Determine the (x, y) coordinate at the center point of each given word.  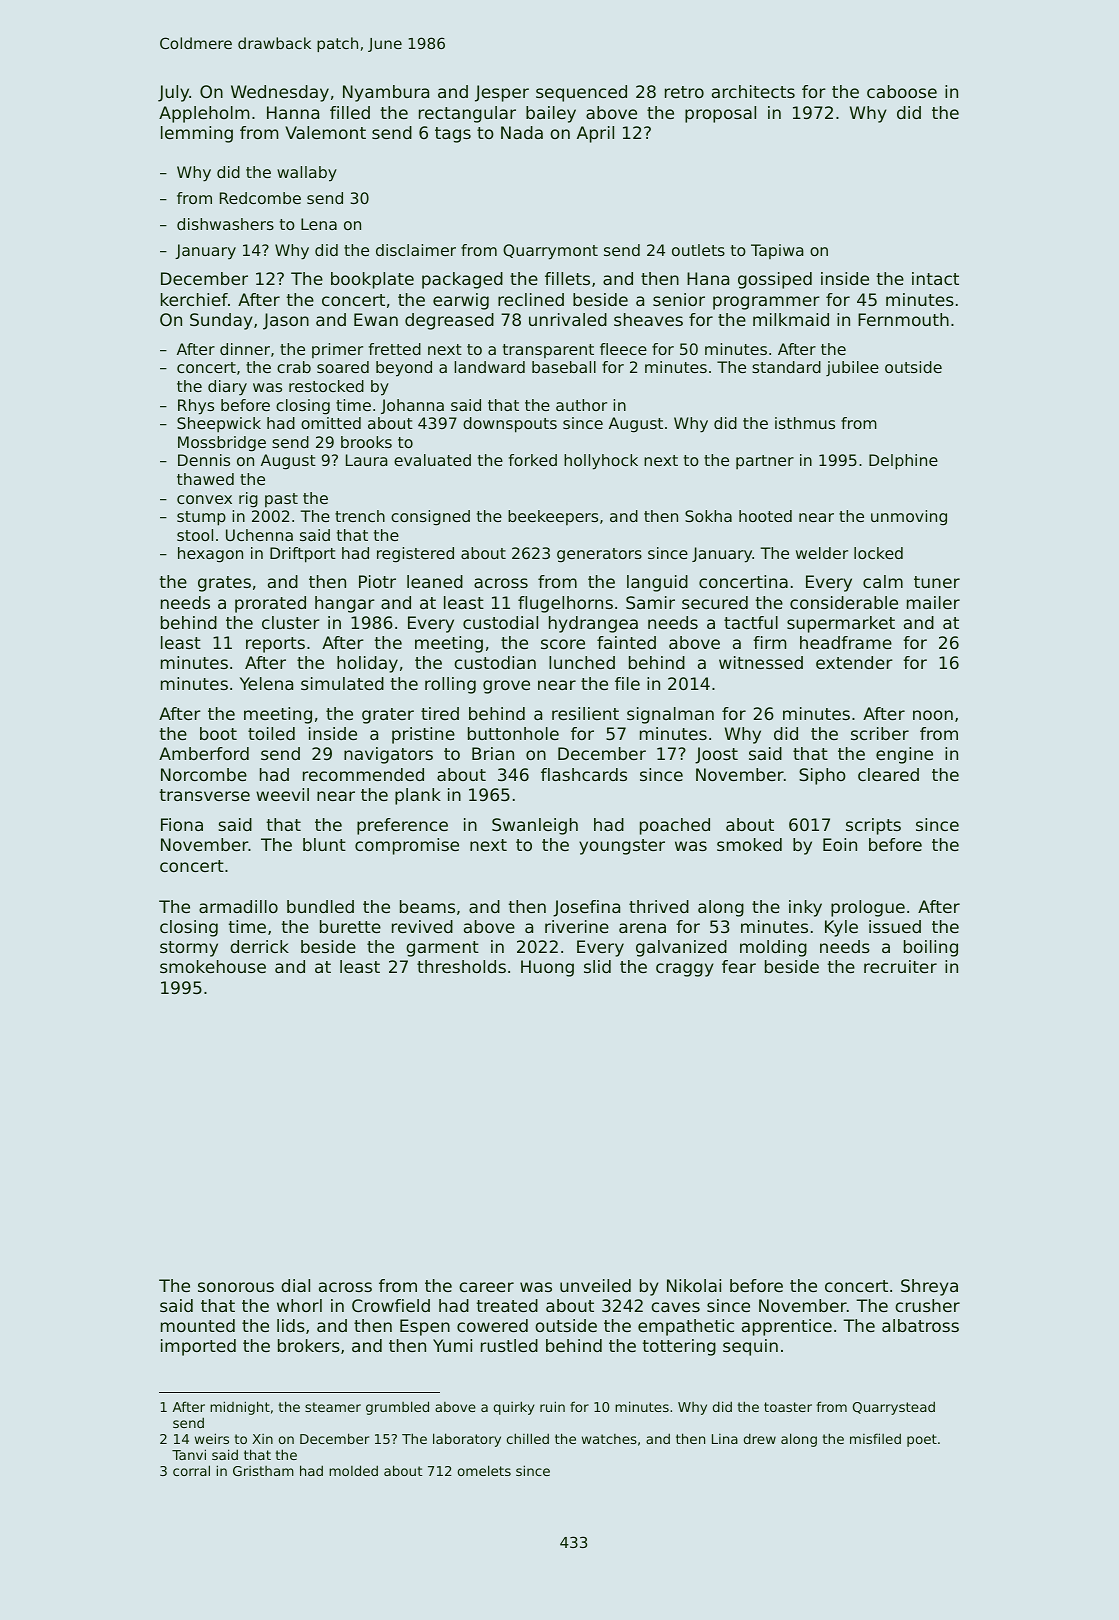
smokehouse (213, 966)
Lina (725, 1439)
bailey (551, 114)
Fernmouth (903, 319)
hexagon (210, 555)
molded (353, 1470)
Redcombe (260, 198)
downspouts (510, 425)
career (486, 1287)
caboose (902, 91)
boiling (931, 948)
